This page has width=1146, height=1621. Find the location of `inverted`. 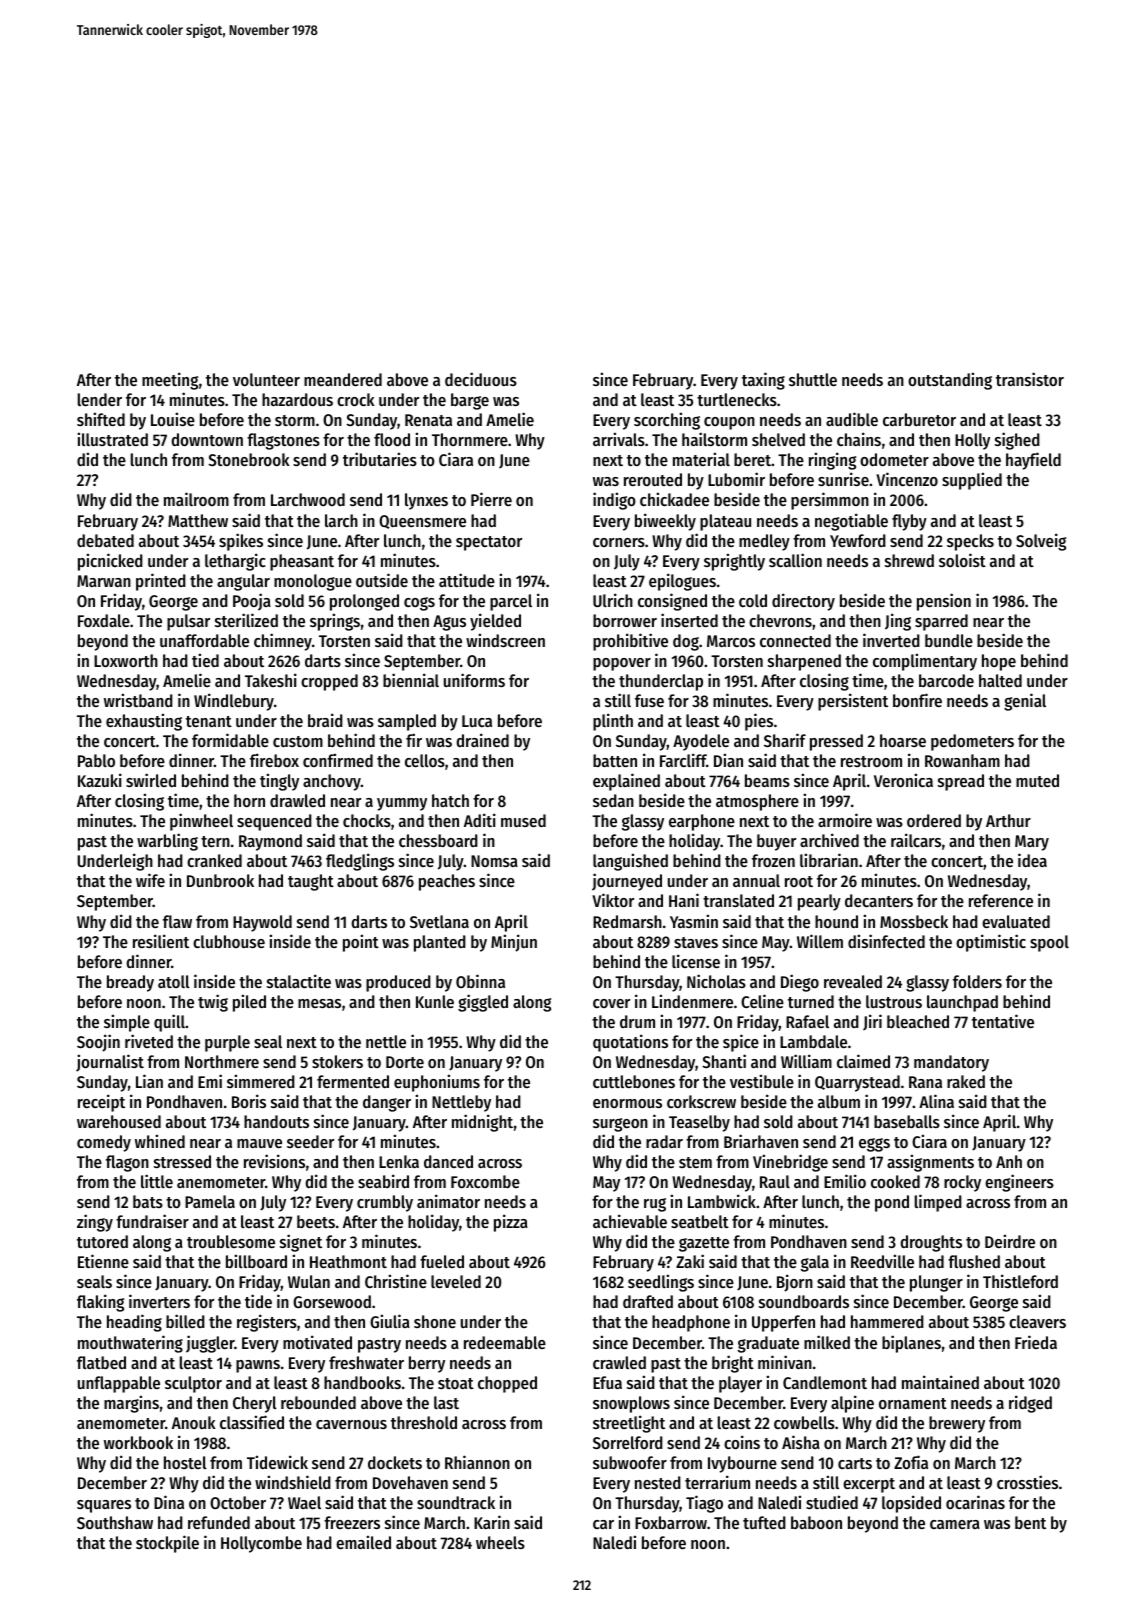

inverted is located at coordinates (891, 640).
